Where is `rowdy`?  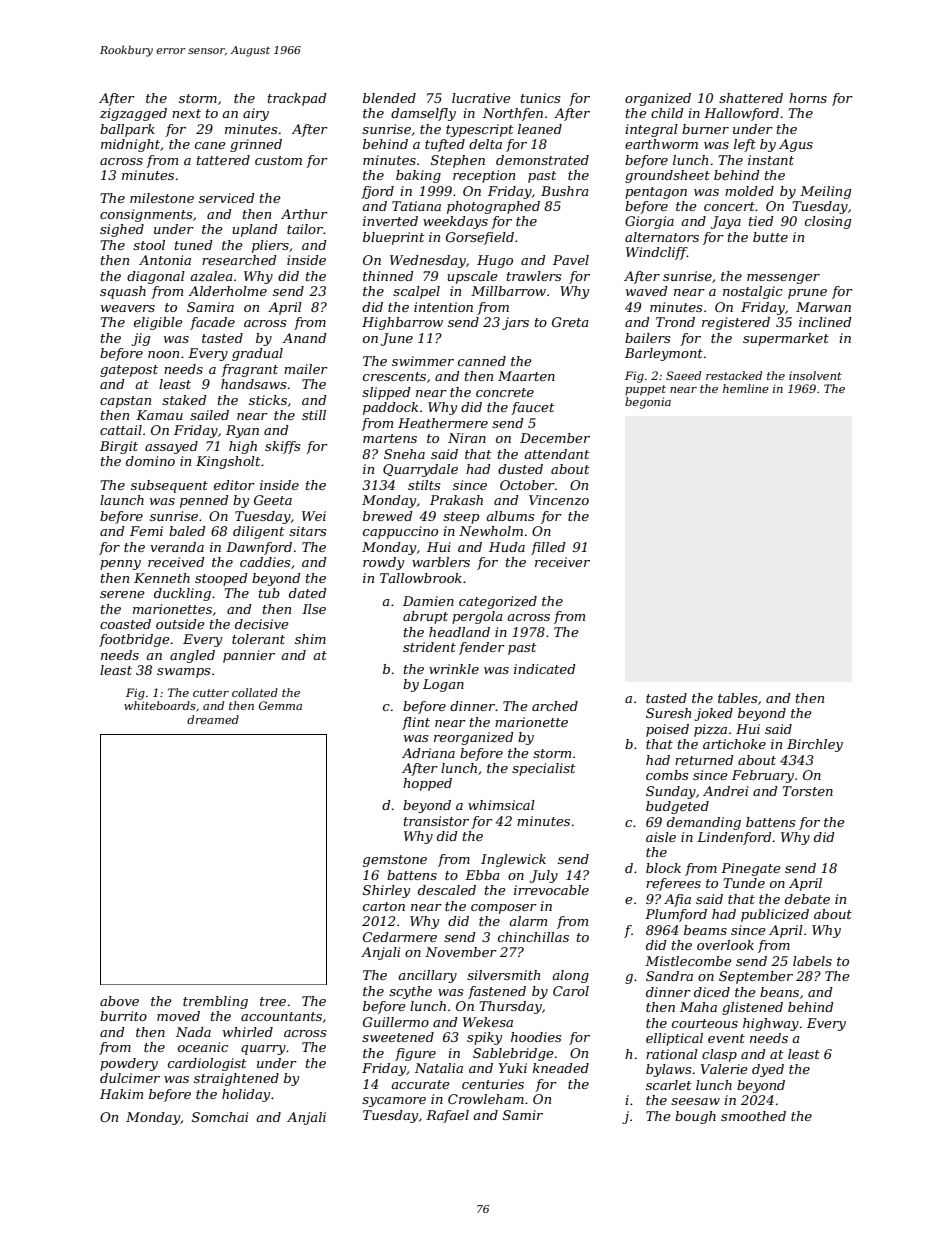
rowdy is located at coordinates (383, 563).
